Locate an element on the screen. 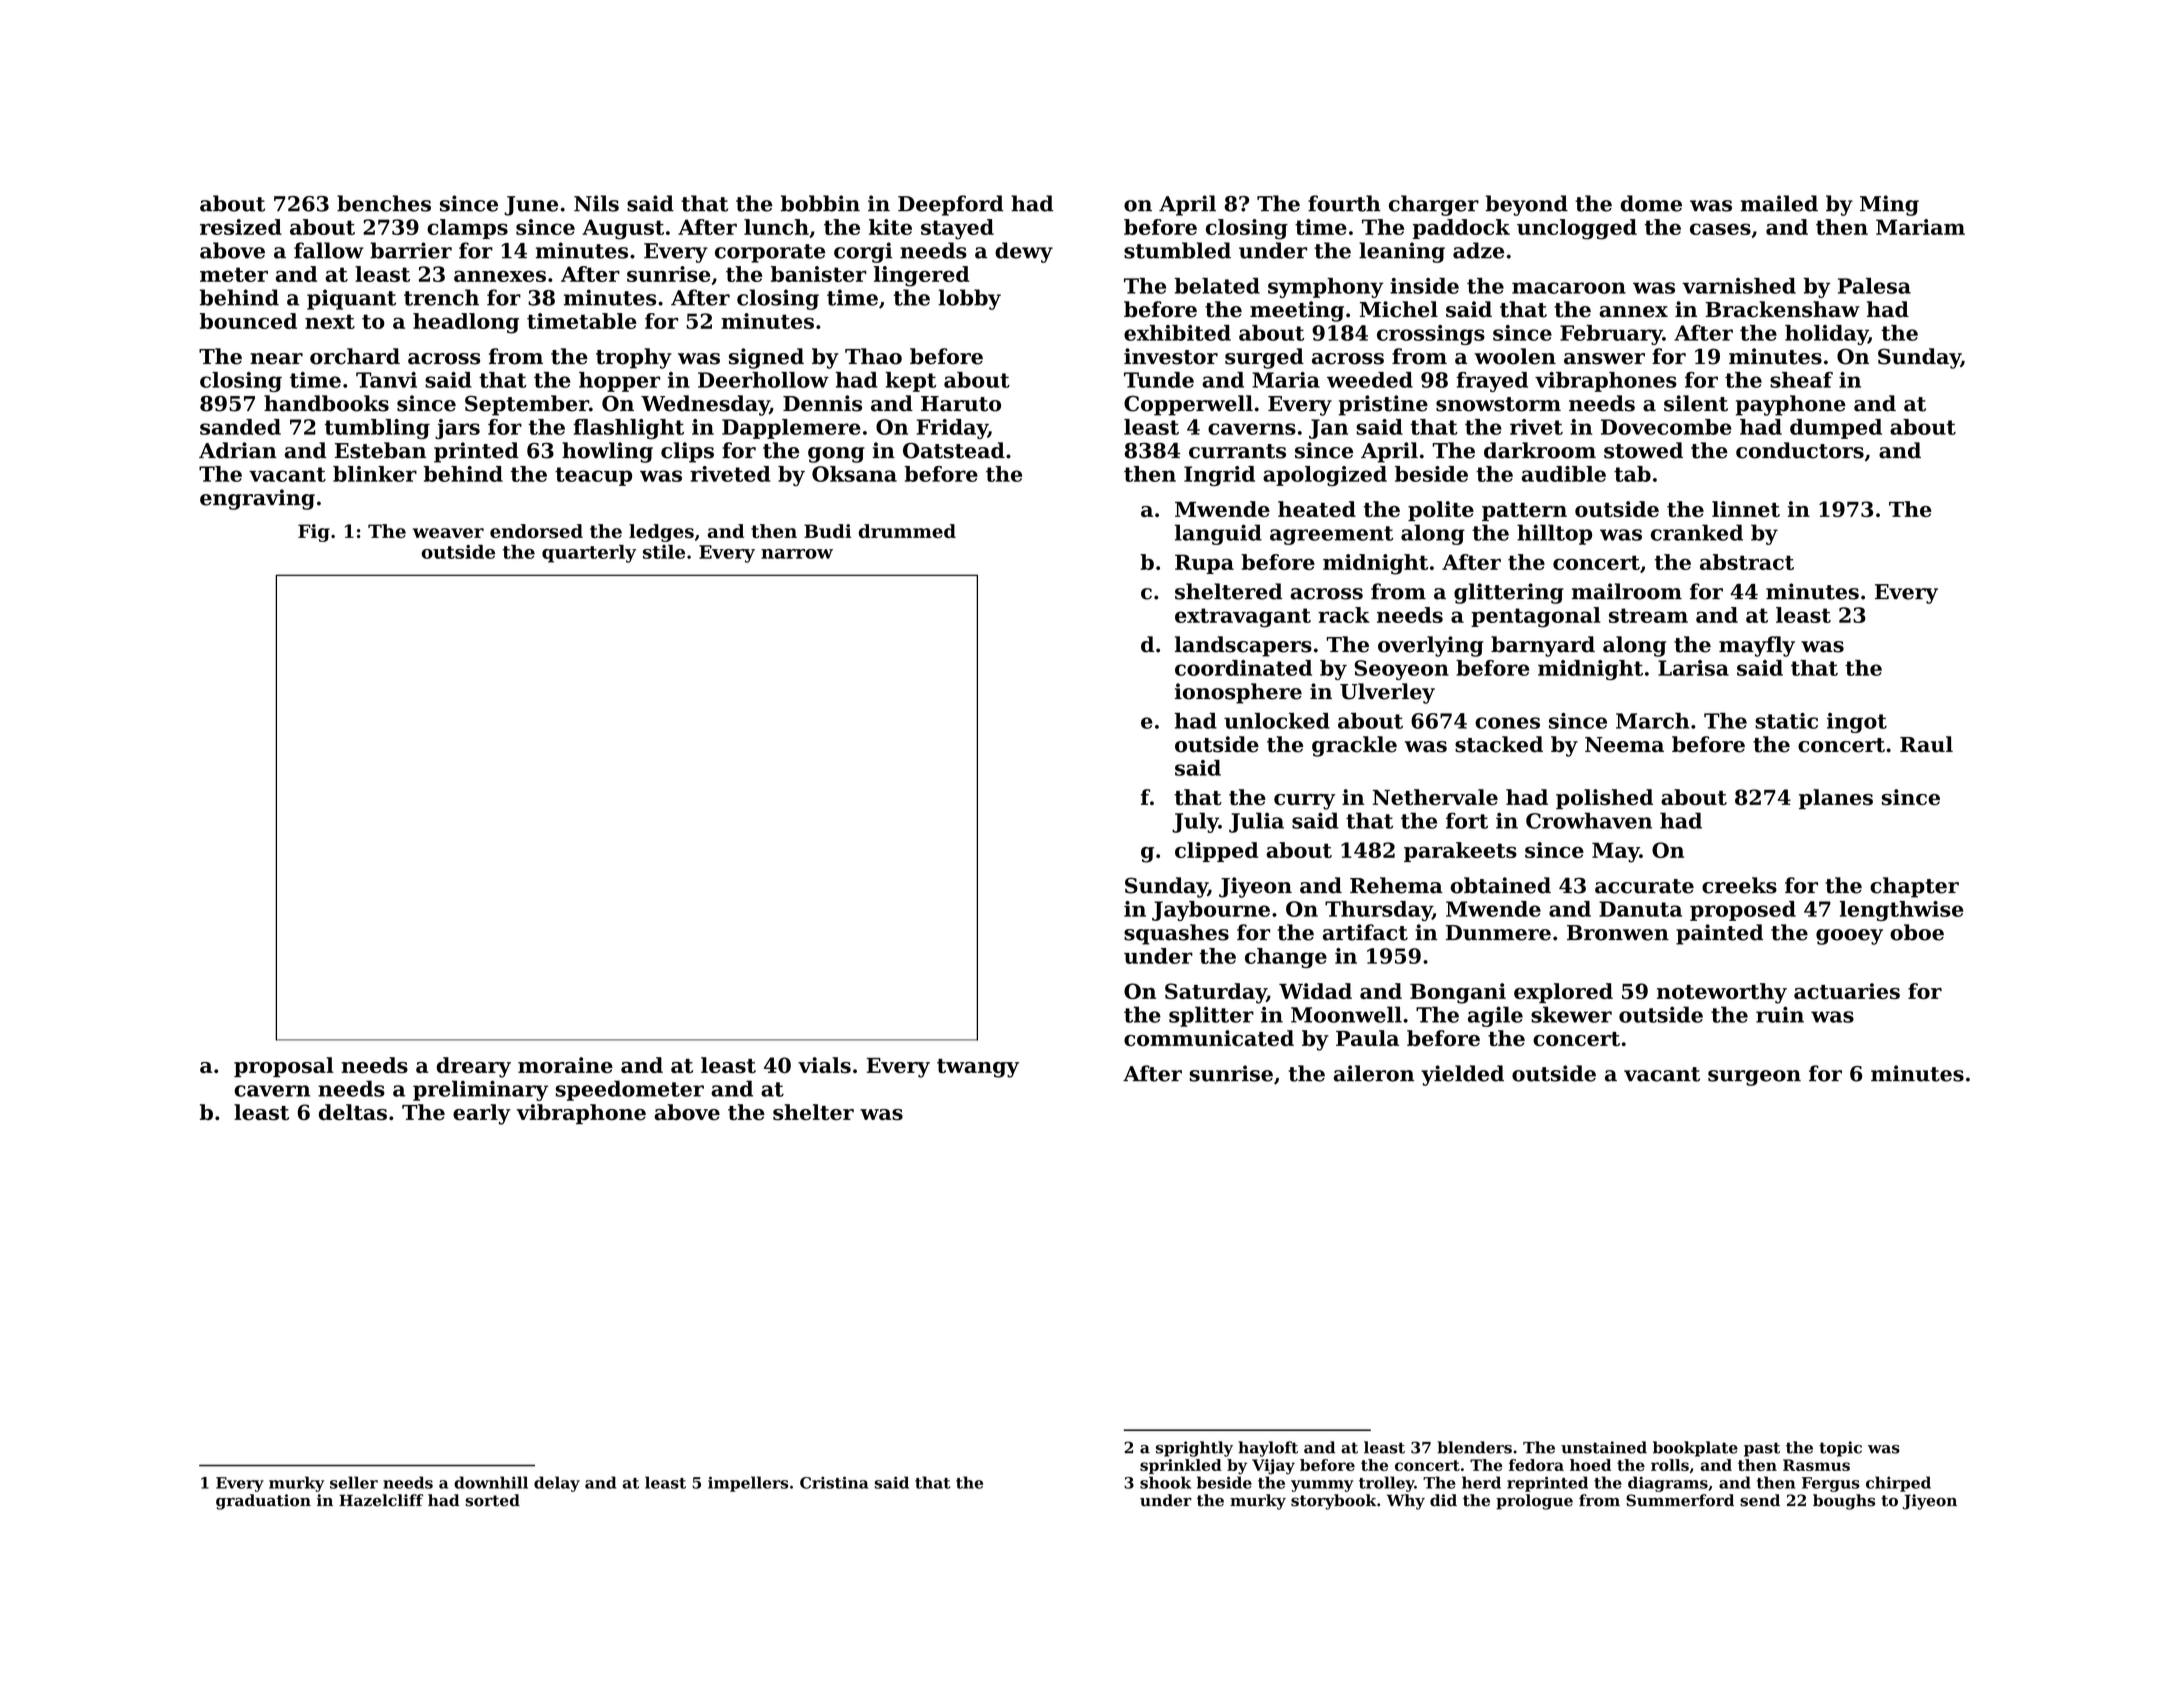 The image size is (2178, 1683). static is located at coordinates (1786, 721).
